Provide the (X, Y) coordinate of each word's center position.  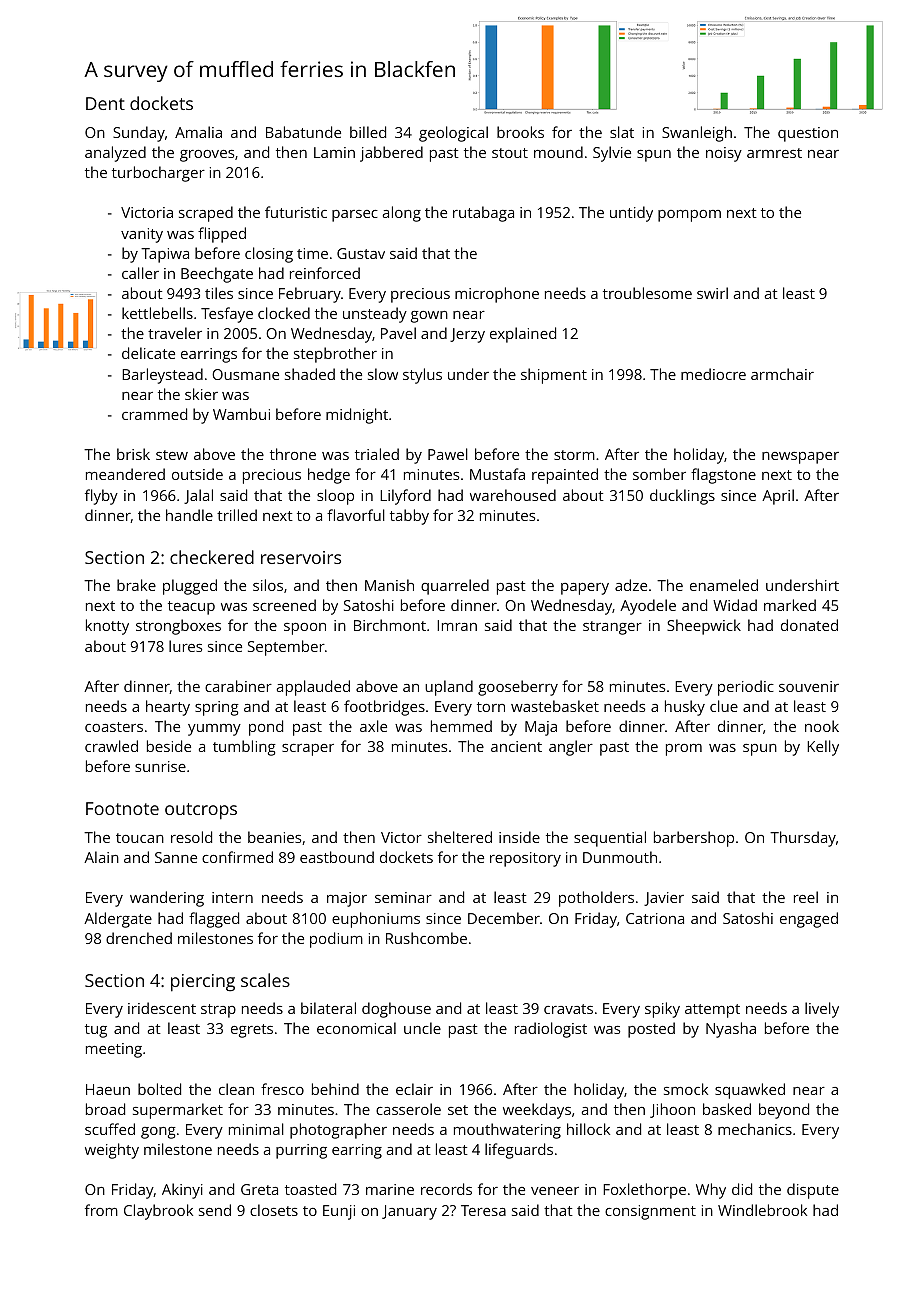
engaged (809, 920)
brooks (520, 132)
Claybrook (158, 1212)
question (808, 134)
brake (136, 585)
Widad (735, 605)
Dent (105, 103)
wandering (167, 899)
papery (585, 589)
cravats (568, 1009)
